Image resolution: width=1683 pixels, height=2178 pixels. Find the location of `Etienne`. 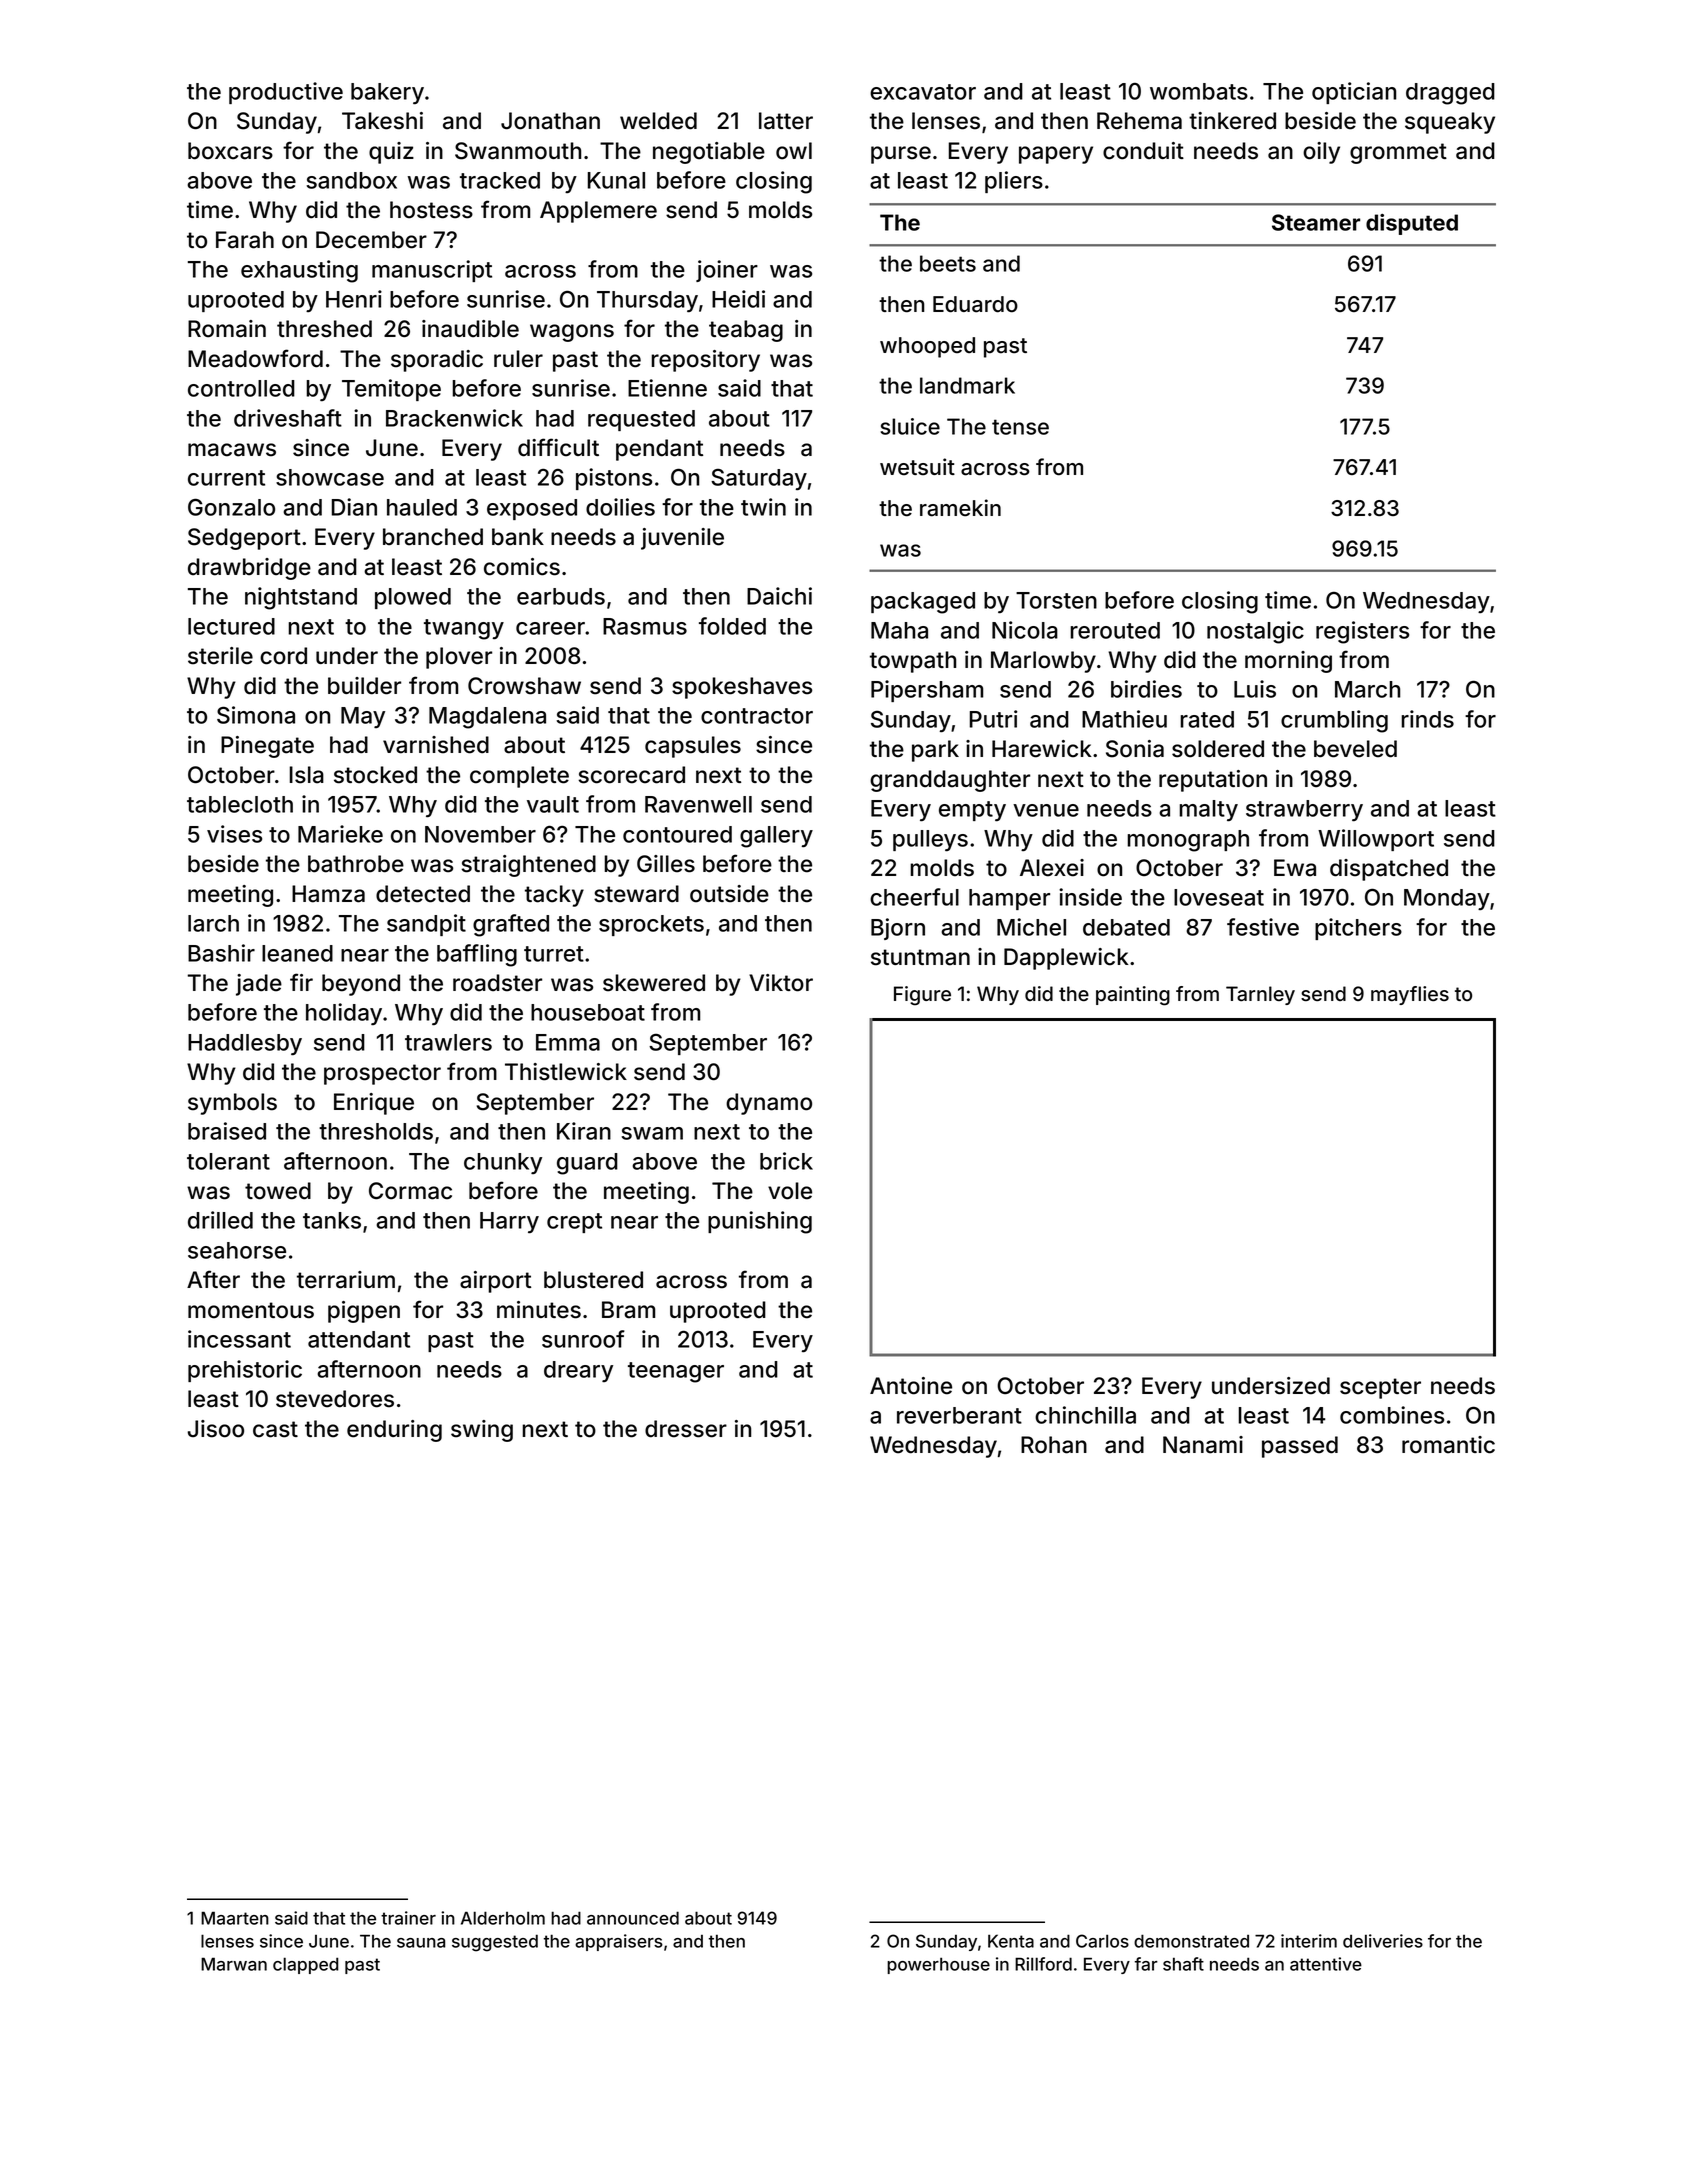

Etienne is located at coordinates (667, 388).
